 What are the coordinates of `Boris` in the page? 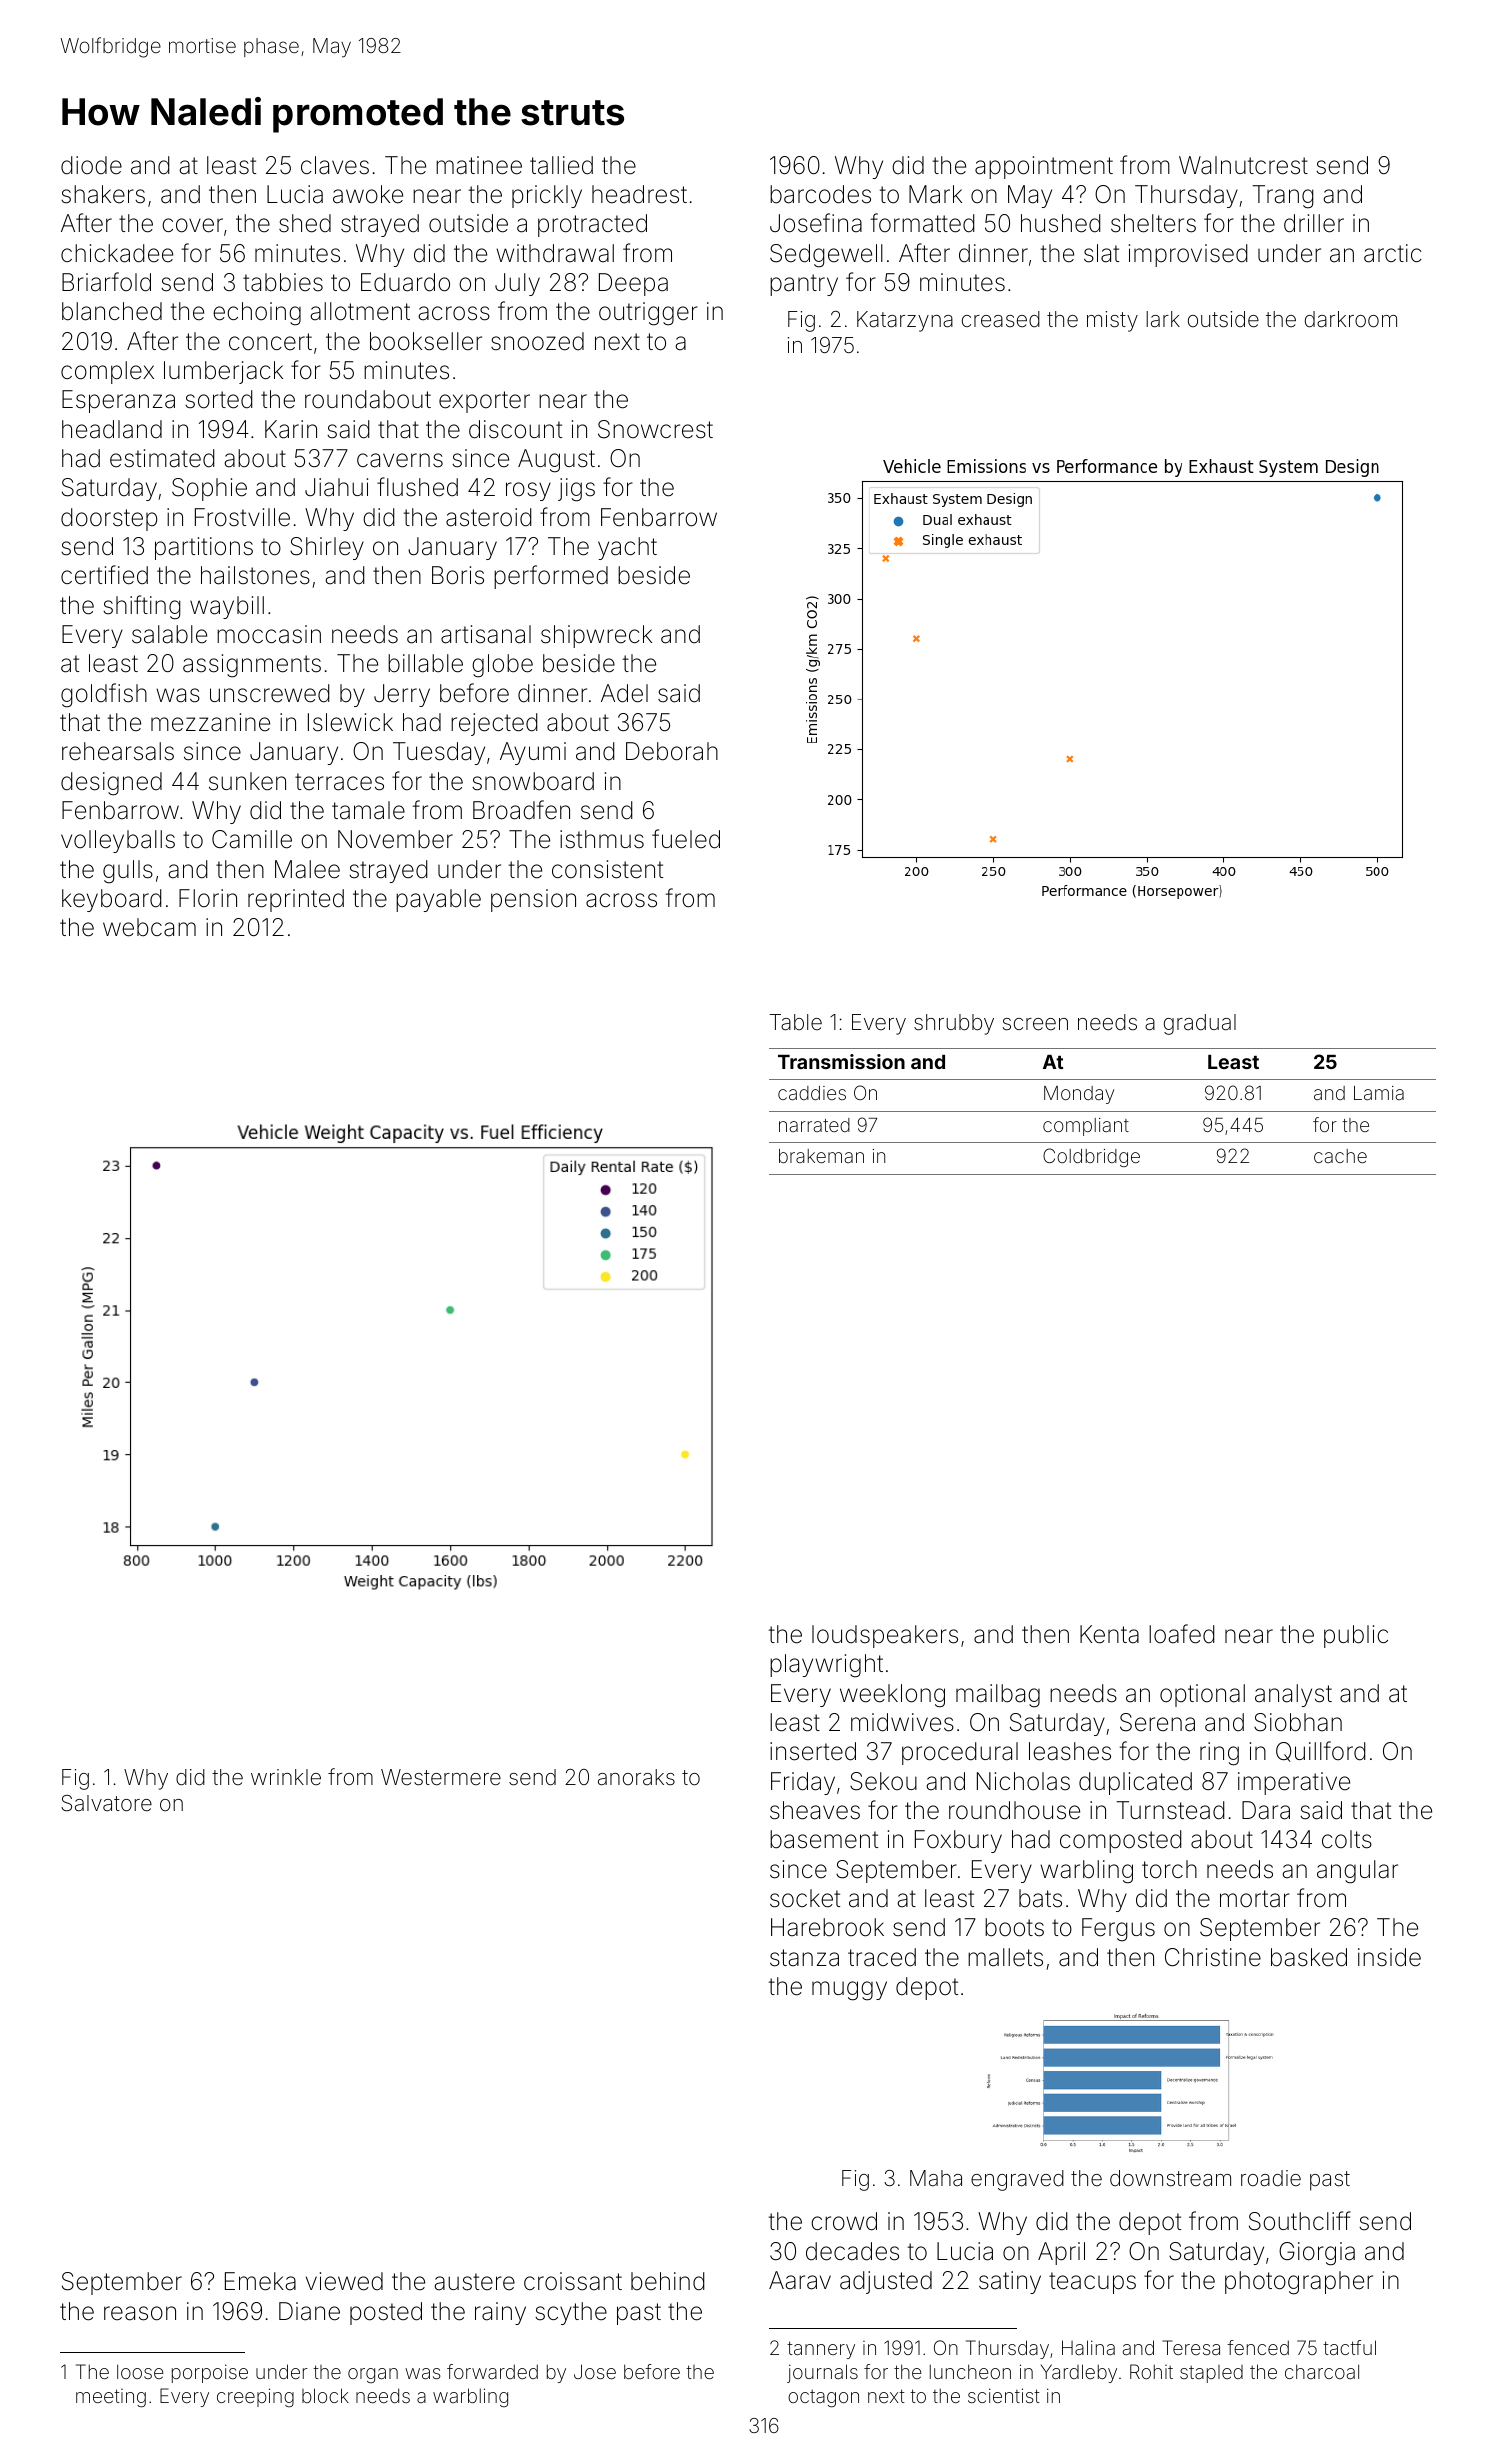 It's located at (458, 575).
